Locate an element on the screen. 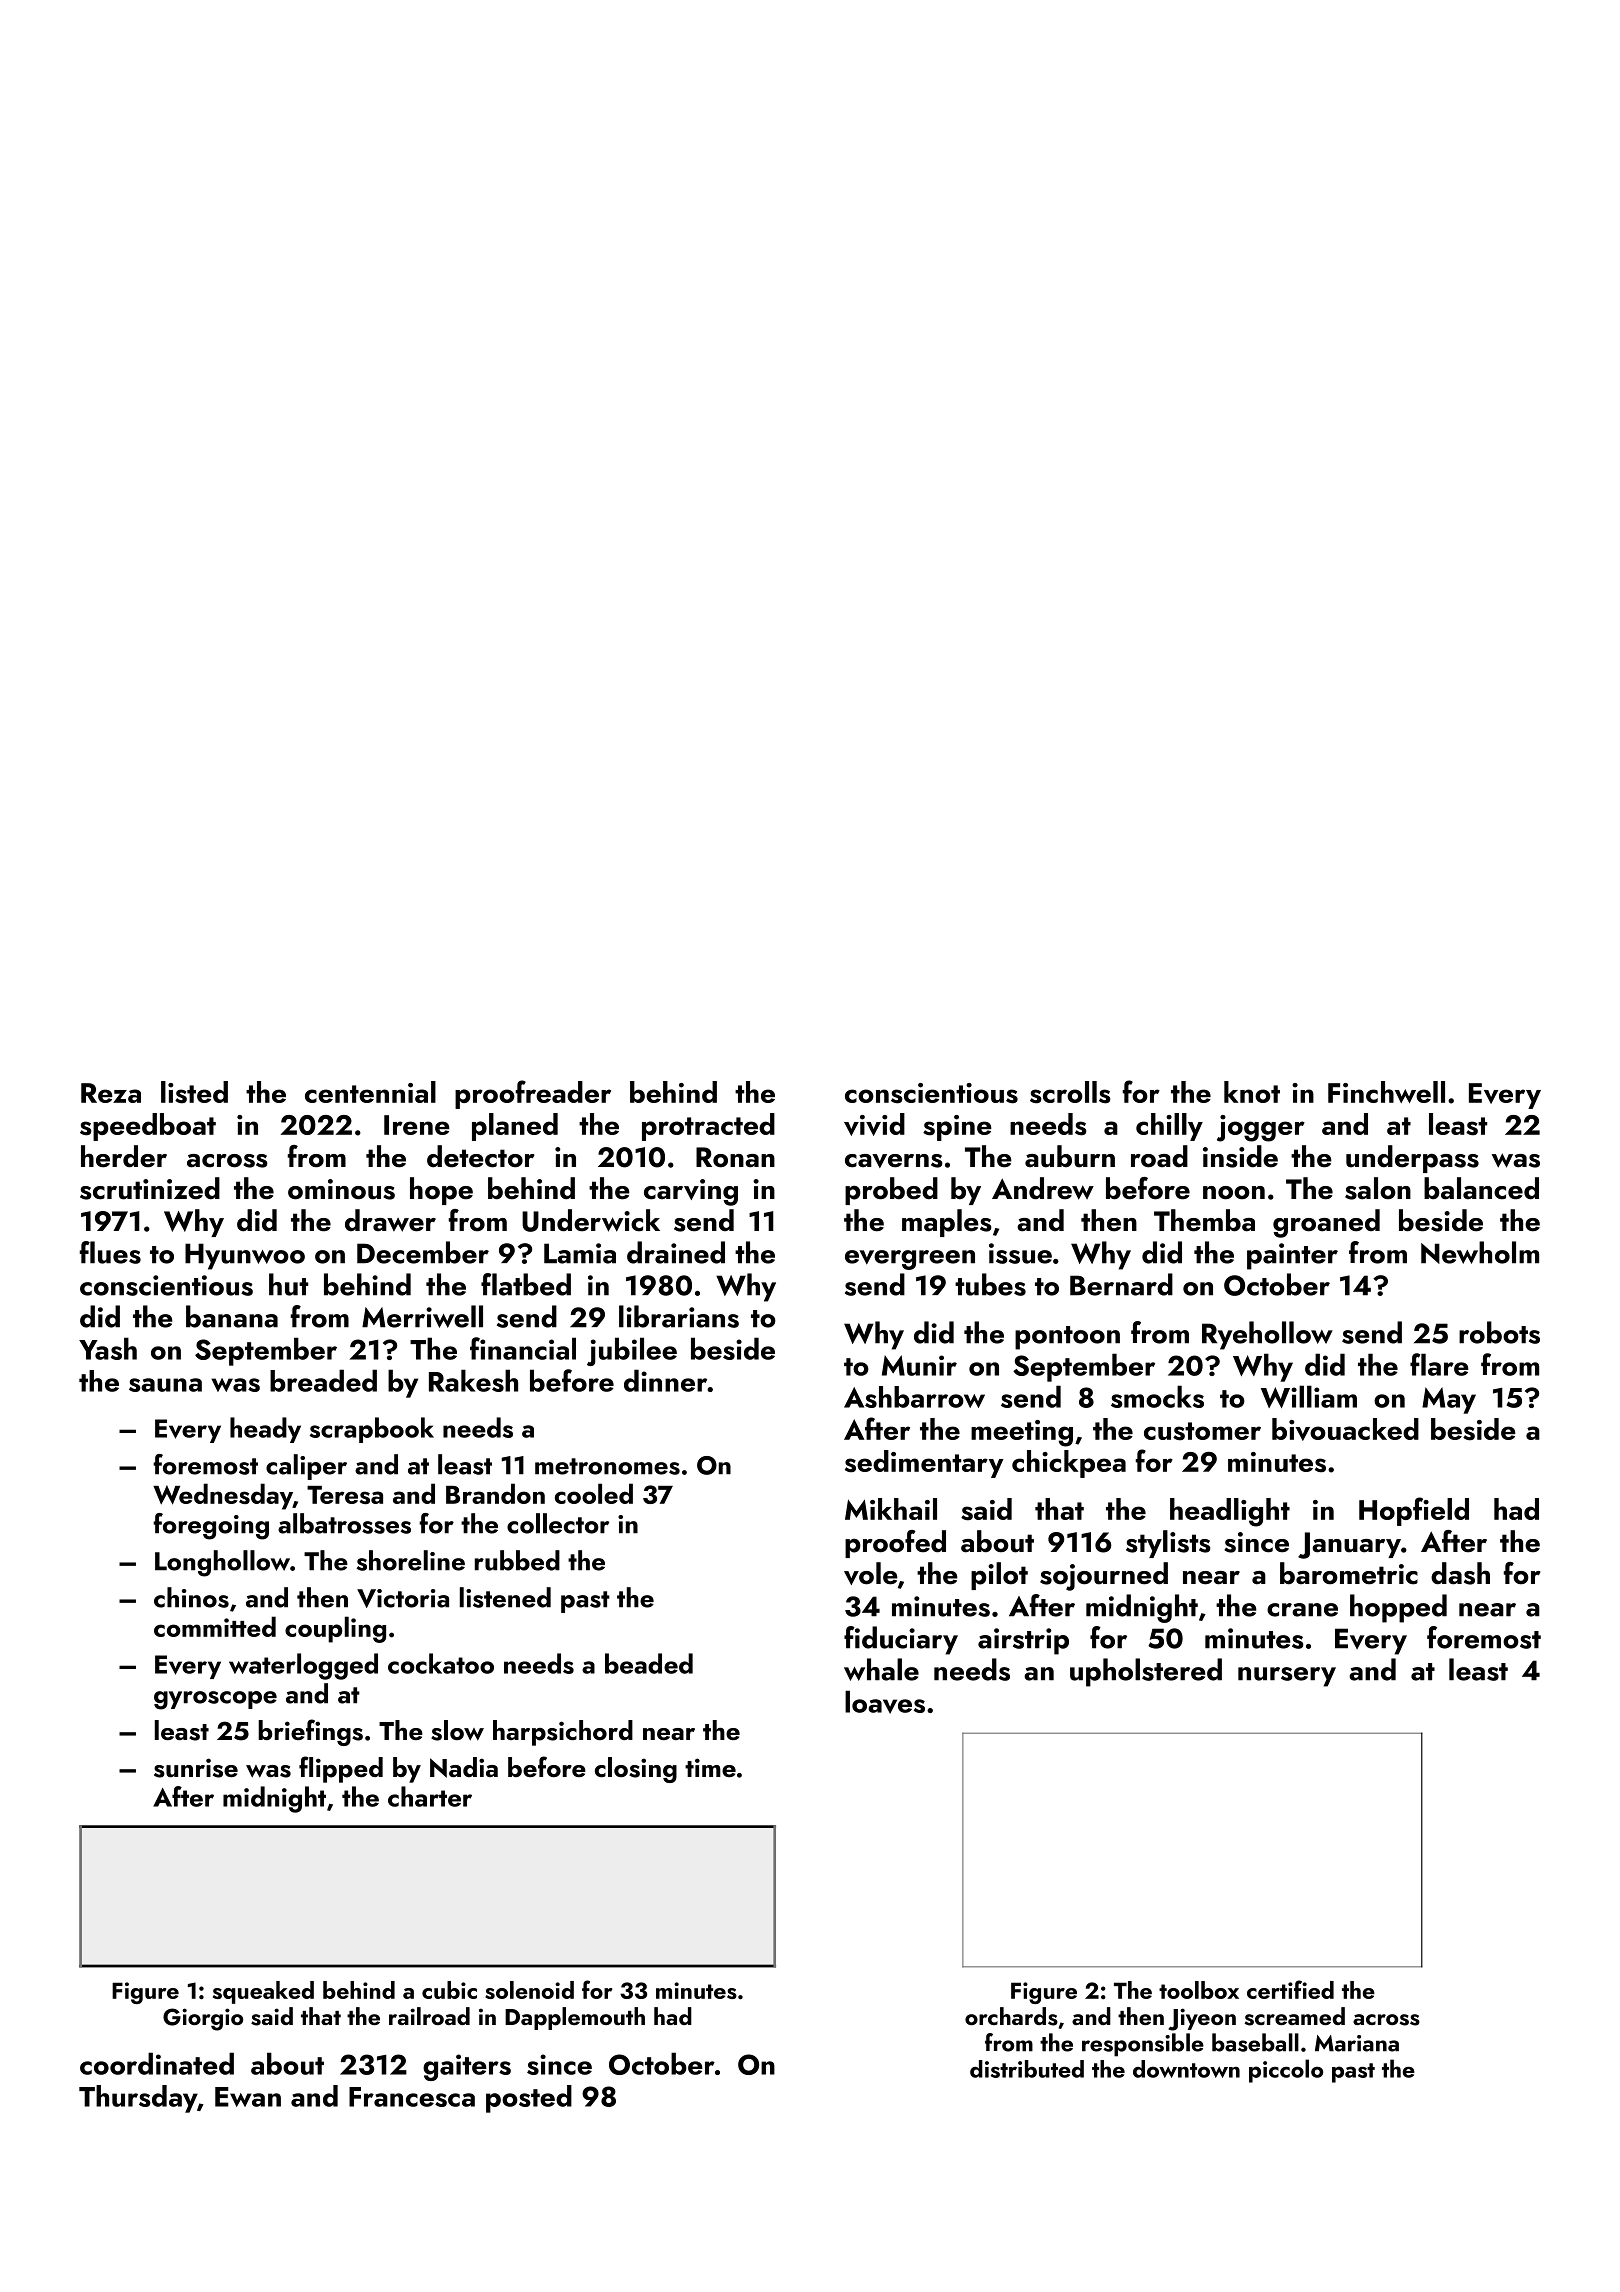 The image size is (1620, 2292). solenoid is located at coordinates (529, 1990).
